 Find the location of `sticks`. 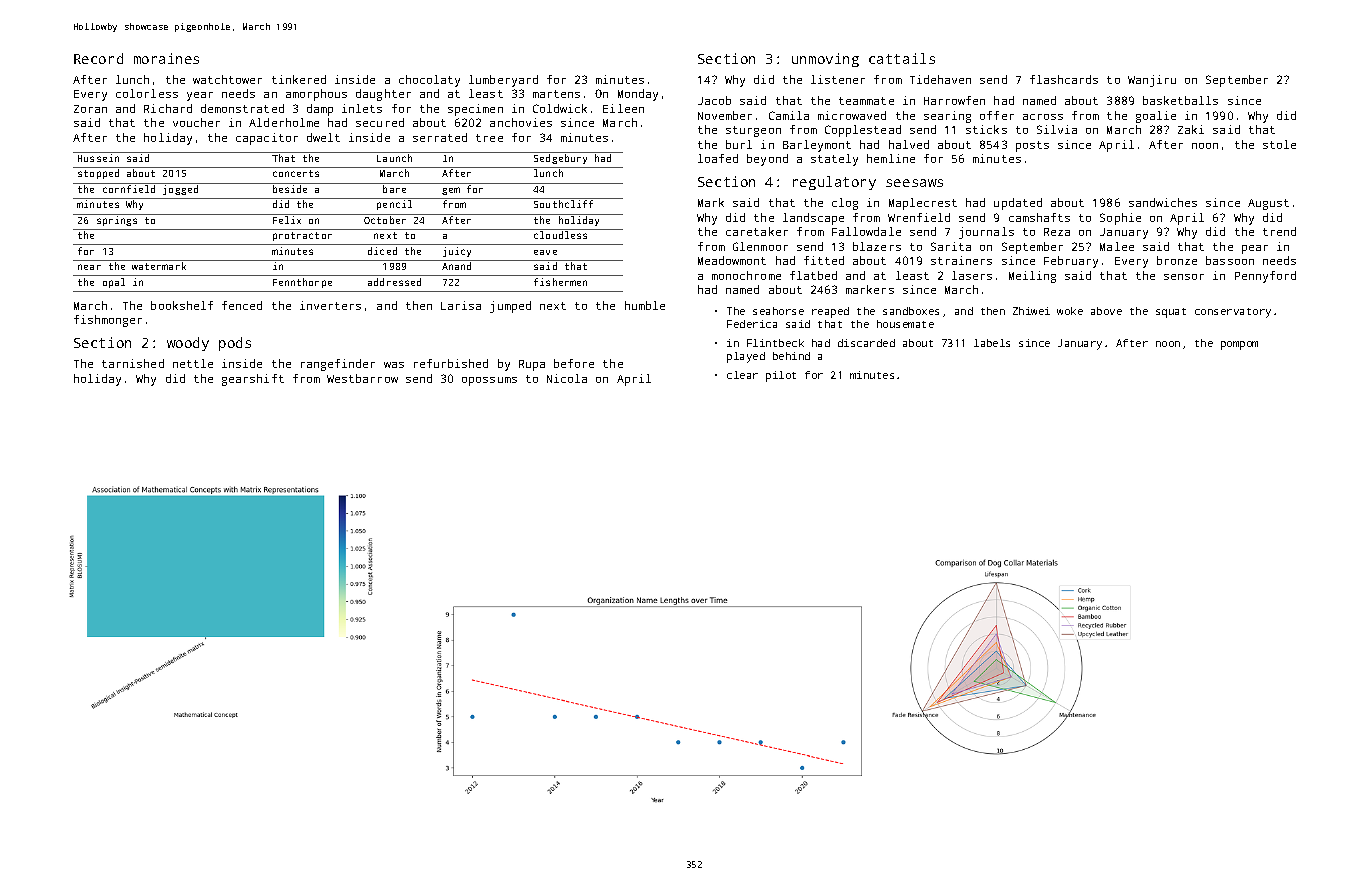

sticks is located at coordinates (986, 129).
